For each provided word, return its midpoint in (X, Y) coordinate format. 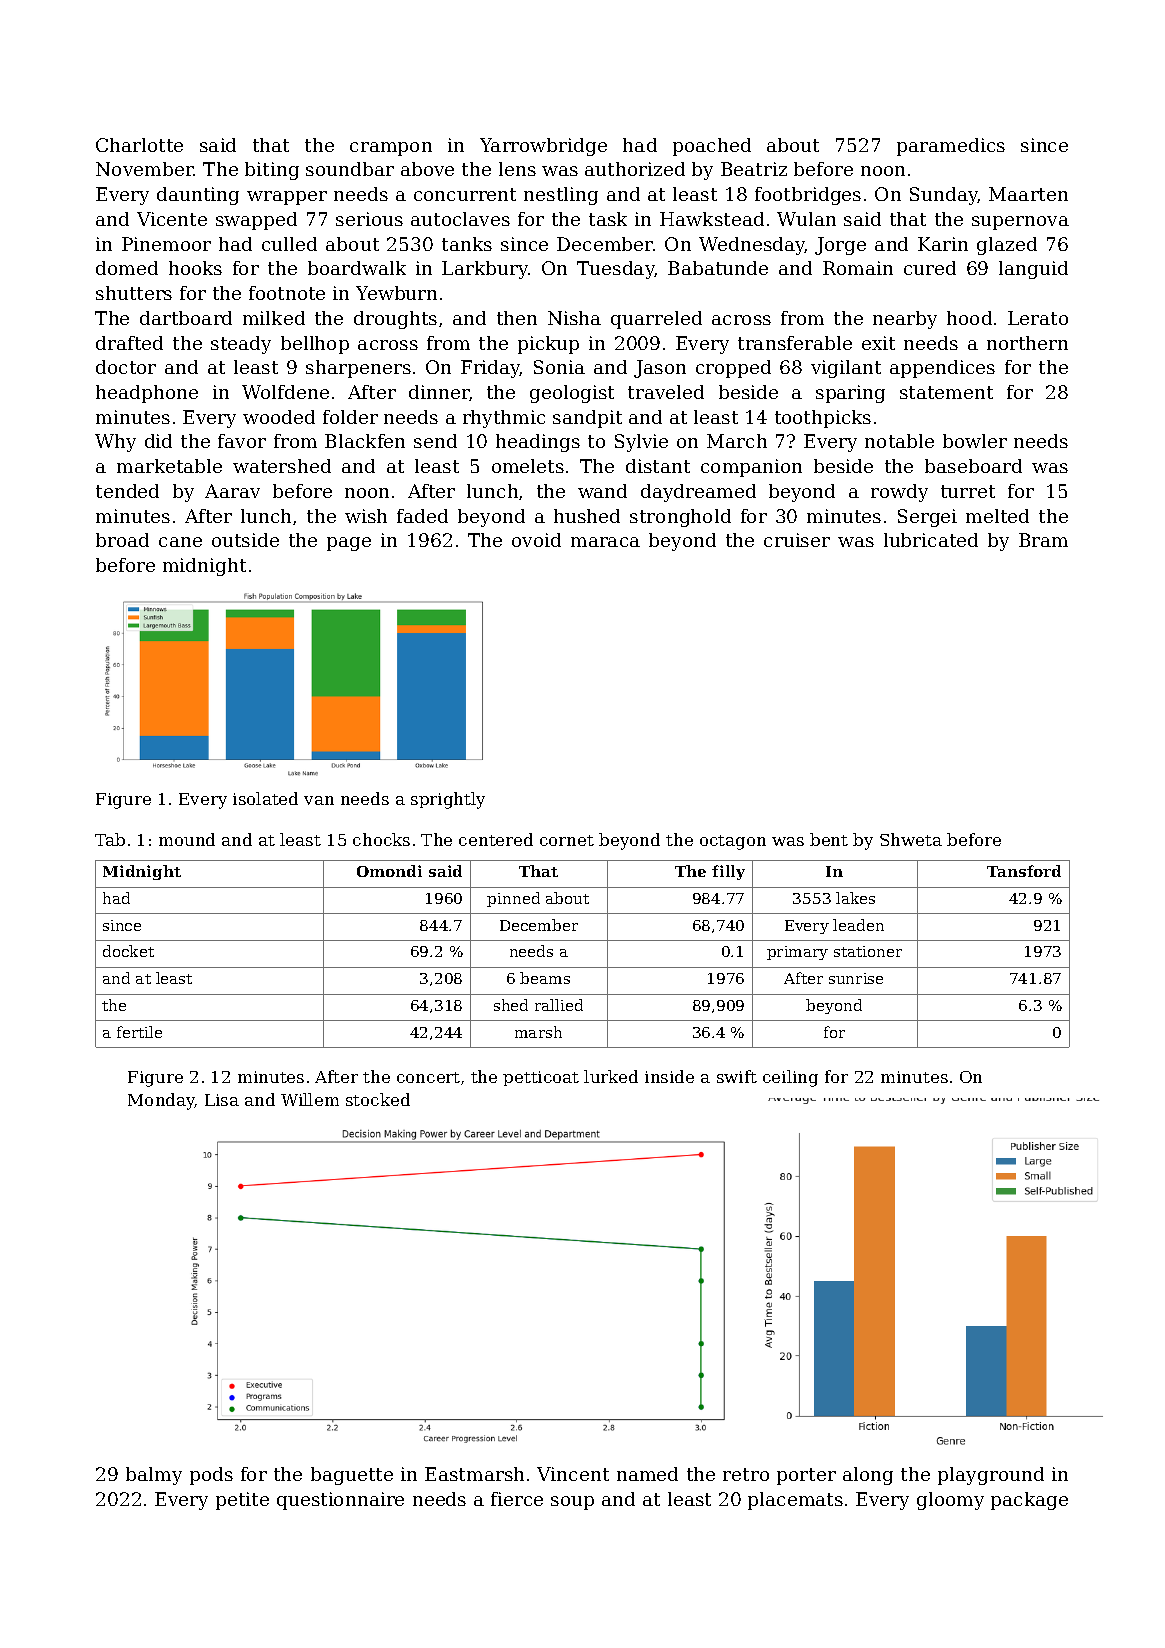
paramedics (951, 147)
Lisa (222, 1100)
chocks (381, 839)
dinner (439, 392)
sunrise (856, 978)
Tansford (1024, 871)
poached (712, 147)
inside (669, 1076)
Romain (858, 268)
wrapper (287, 198)
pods (211, 1476)
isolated (265, 798)
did (158, 441)
